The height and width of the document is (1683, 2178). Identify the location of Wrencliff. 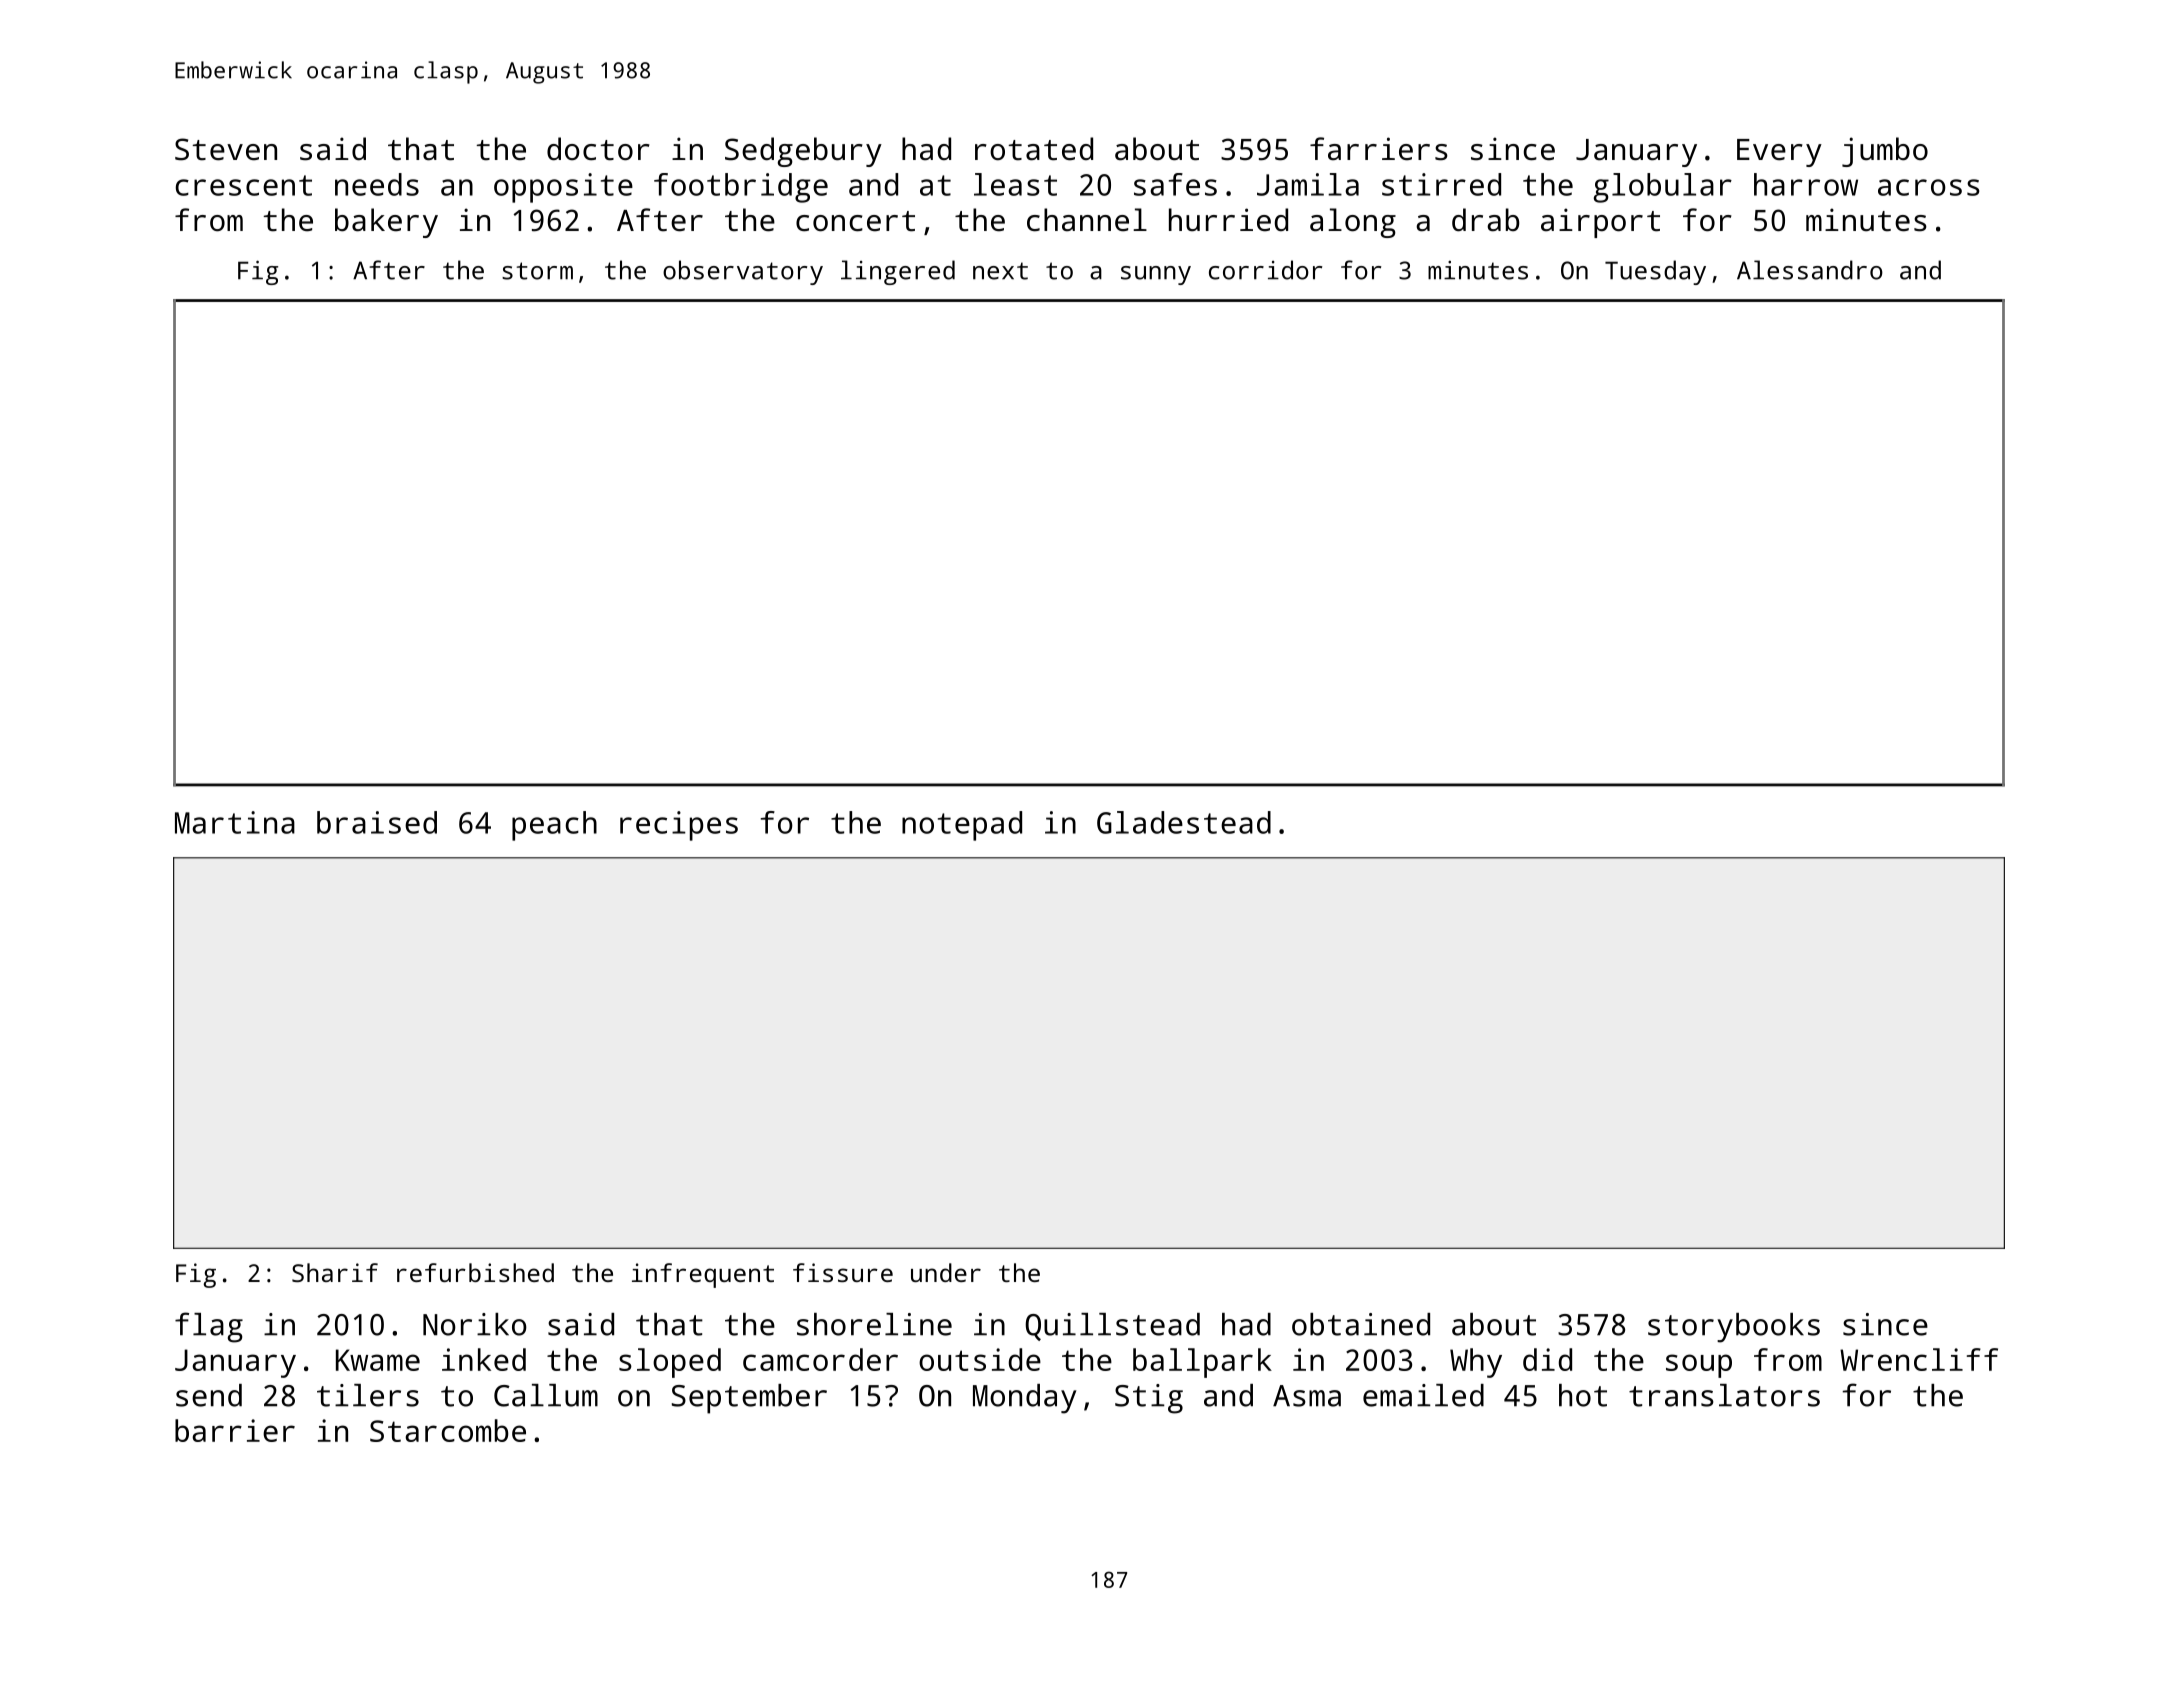
(1919, 1359).
